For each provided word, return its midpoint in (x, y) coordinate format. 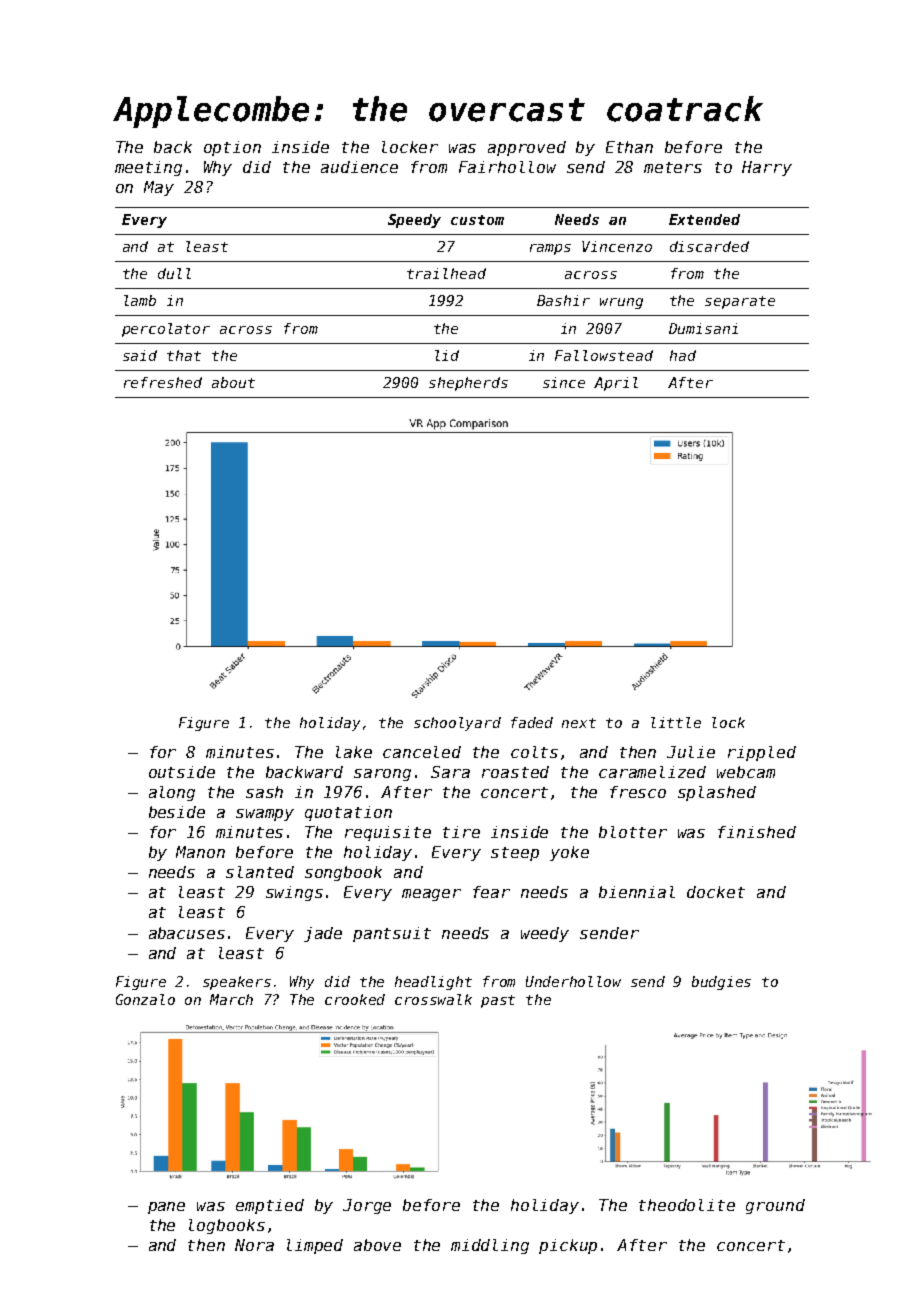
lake (354, 752)
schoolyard (457, 724)
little (676, 722)
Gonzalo (145, 999)
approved (527, 148)
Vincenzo (617, 246)
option (232, 148)
